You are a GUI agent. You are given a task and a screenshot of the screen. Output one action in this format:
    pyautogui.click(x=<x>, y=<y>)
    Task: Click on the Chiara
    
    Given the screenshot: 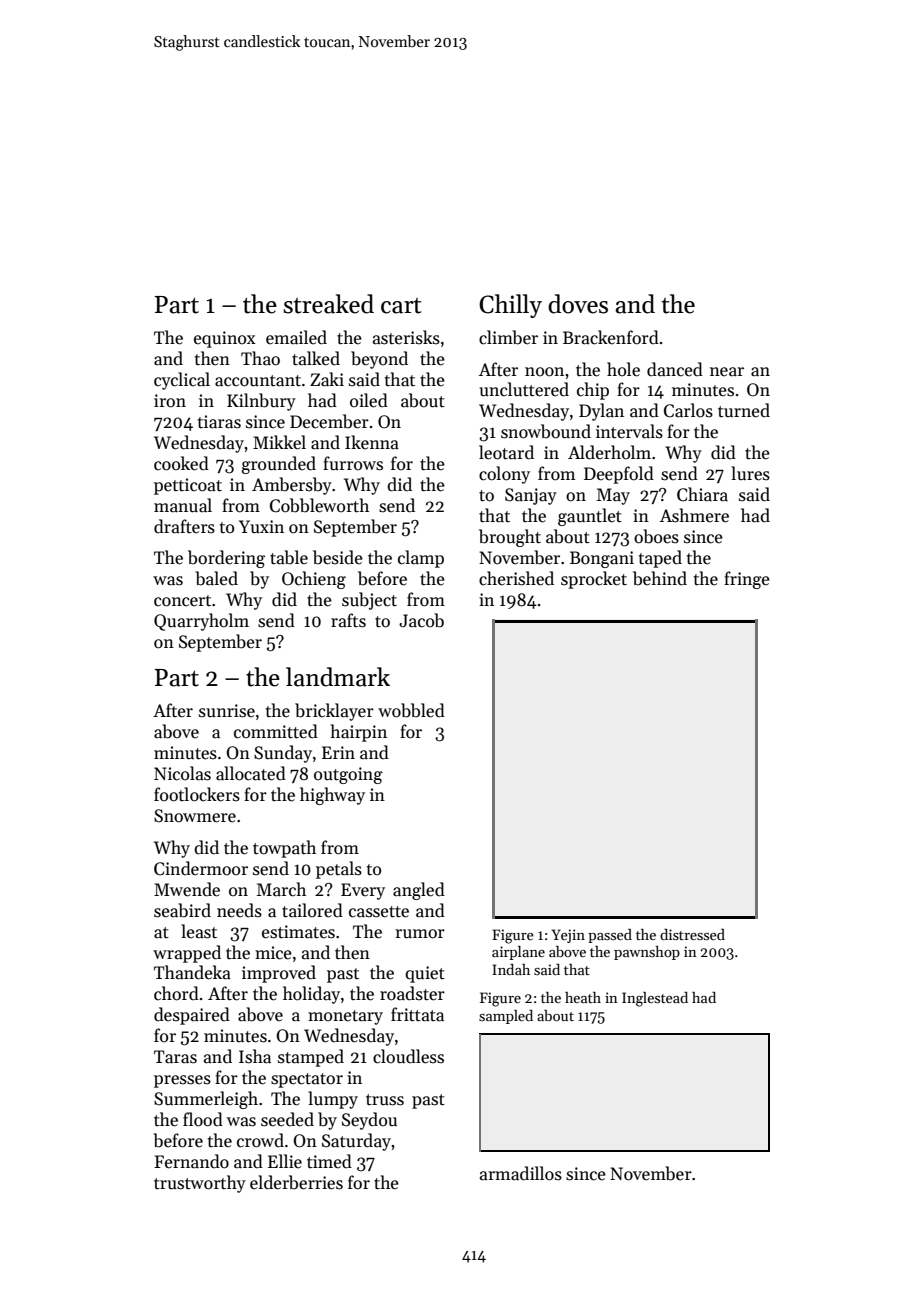 What is the action you would take?
    pyautogui.click(x=702, y=494)
